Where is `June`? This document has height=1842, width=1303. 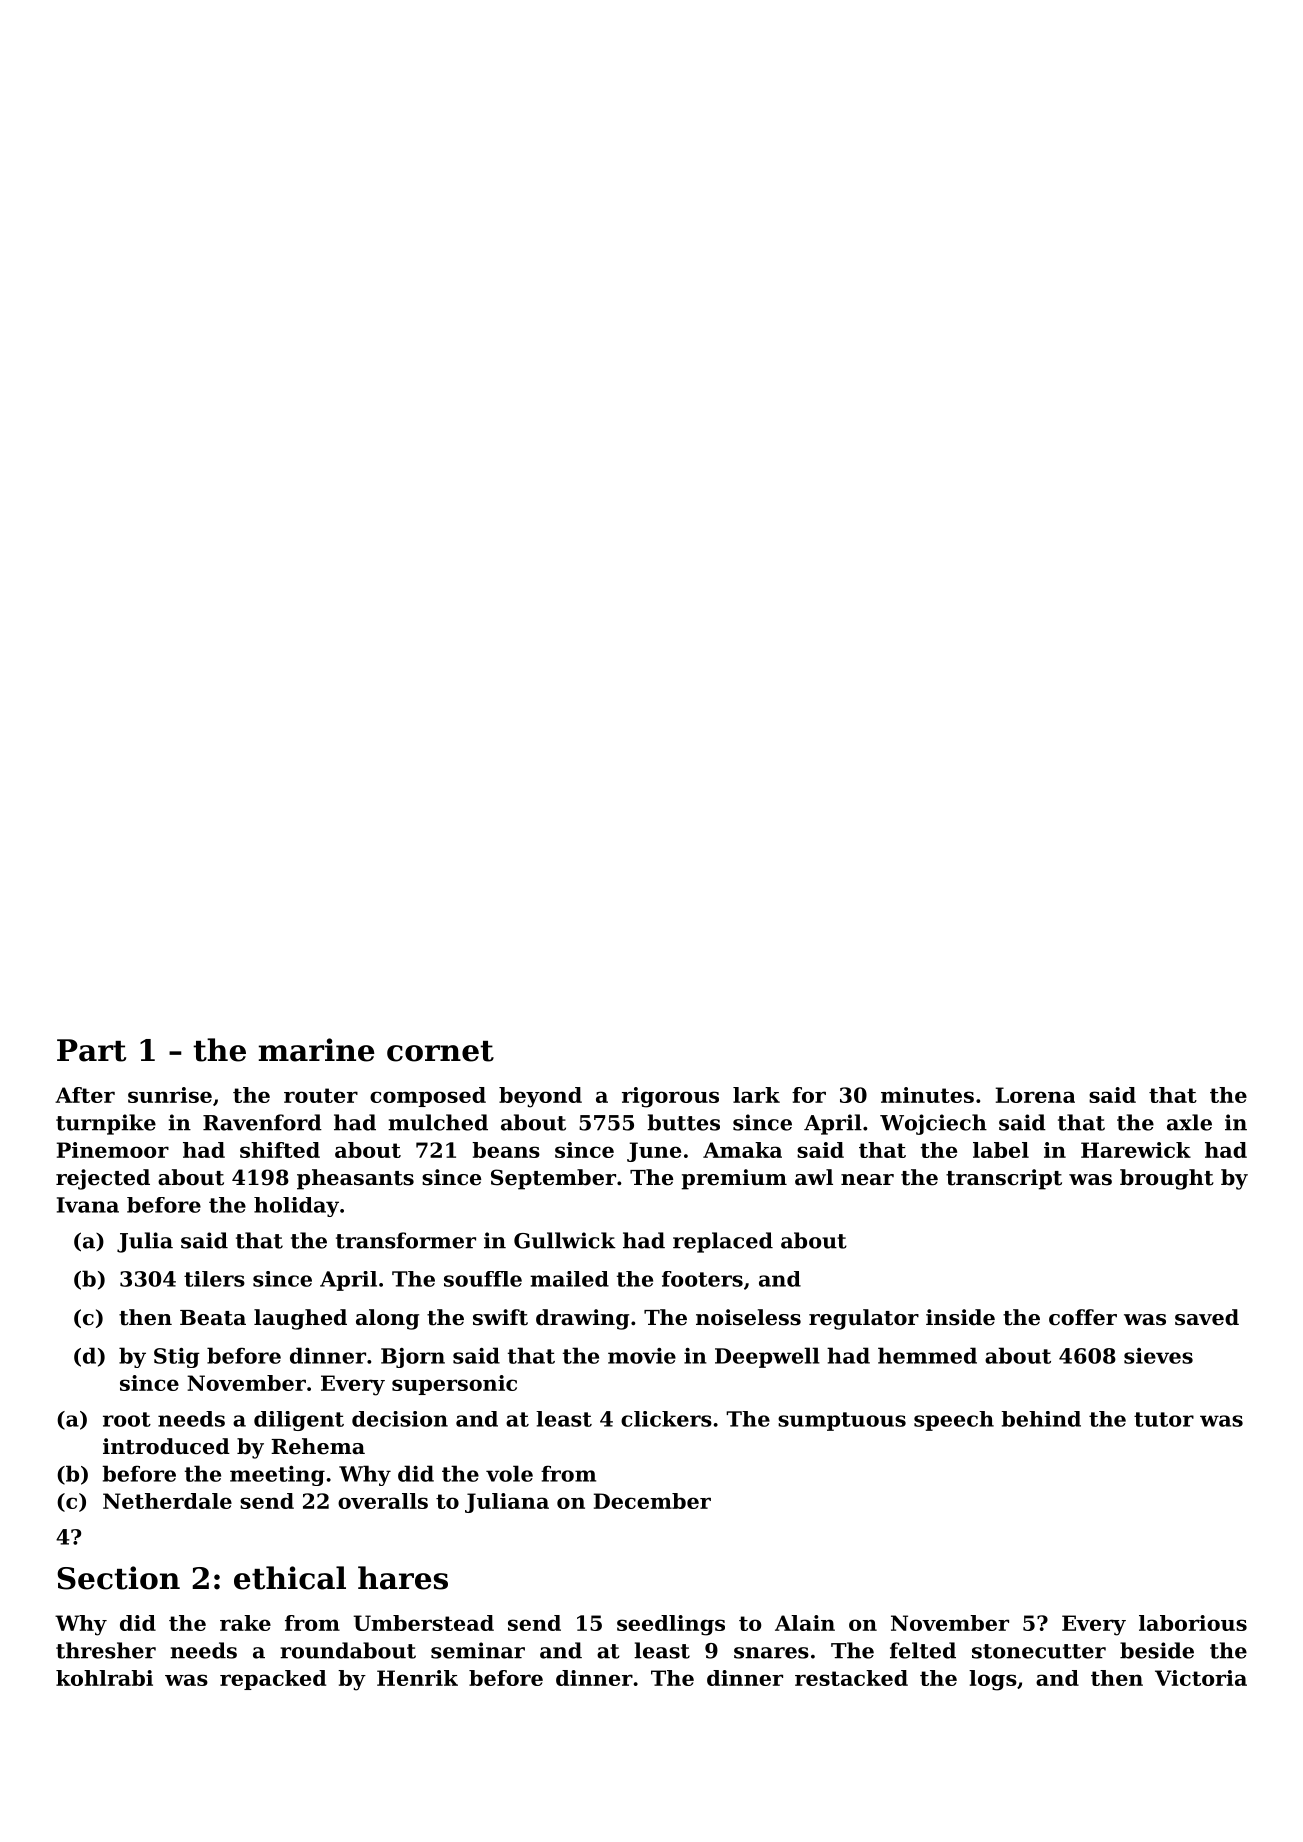
June is located at coordinates (654, 1152).
